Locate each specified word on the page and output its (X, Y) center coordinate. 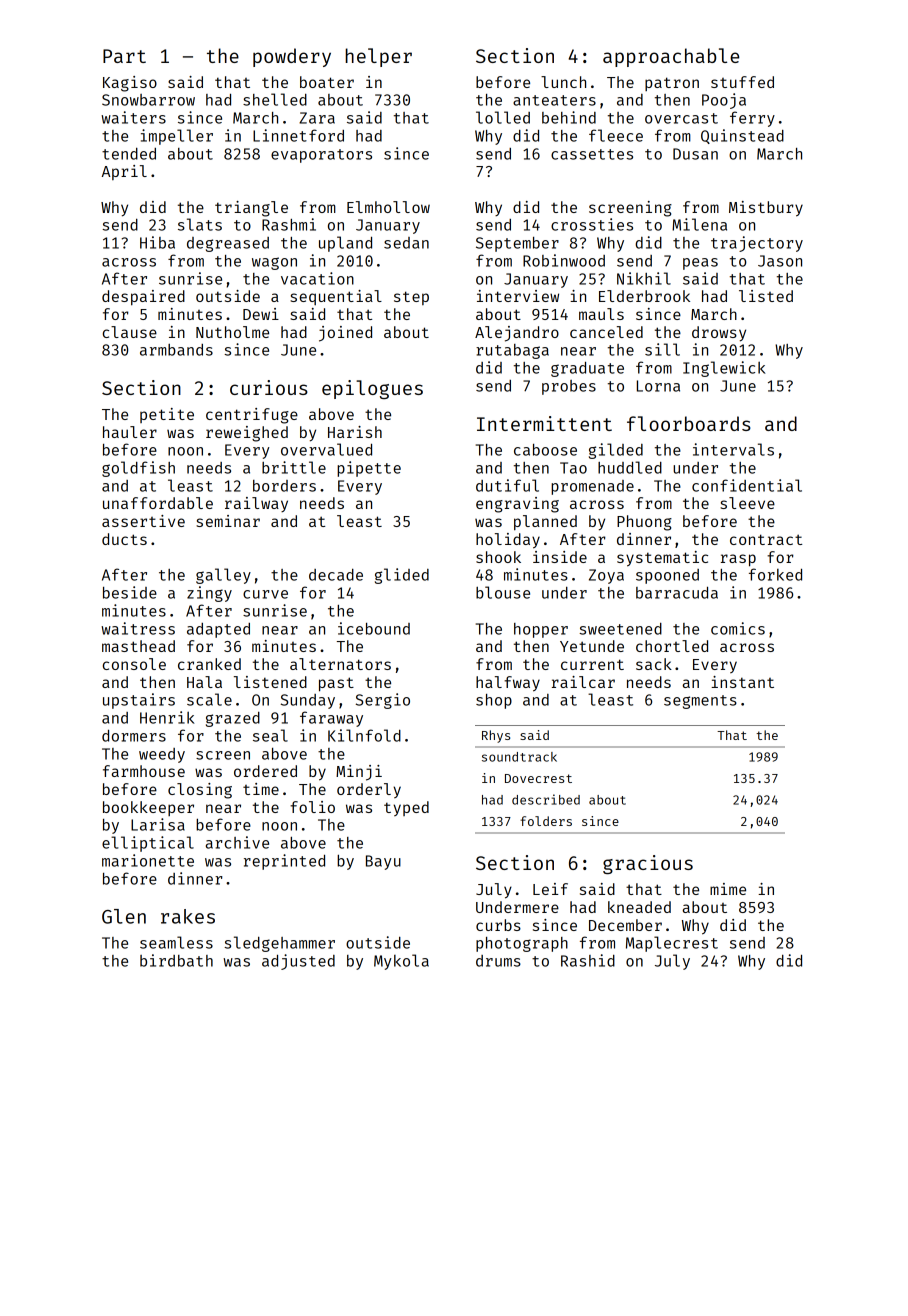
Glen (124, 916)
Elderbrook (644, 296)
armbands (176, 350)
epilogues (372, 389)
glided (402, 576)
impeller (177, 137)
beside (130, 592)
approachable (671, 57)
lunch (563, 82)
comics (738, 628)
